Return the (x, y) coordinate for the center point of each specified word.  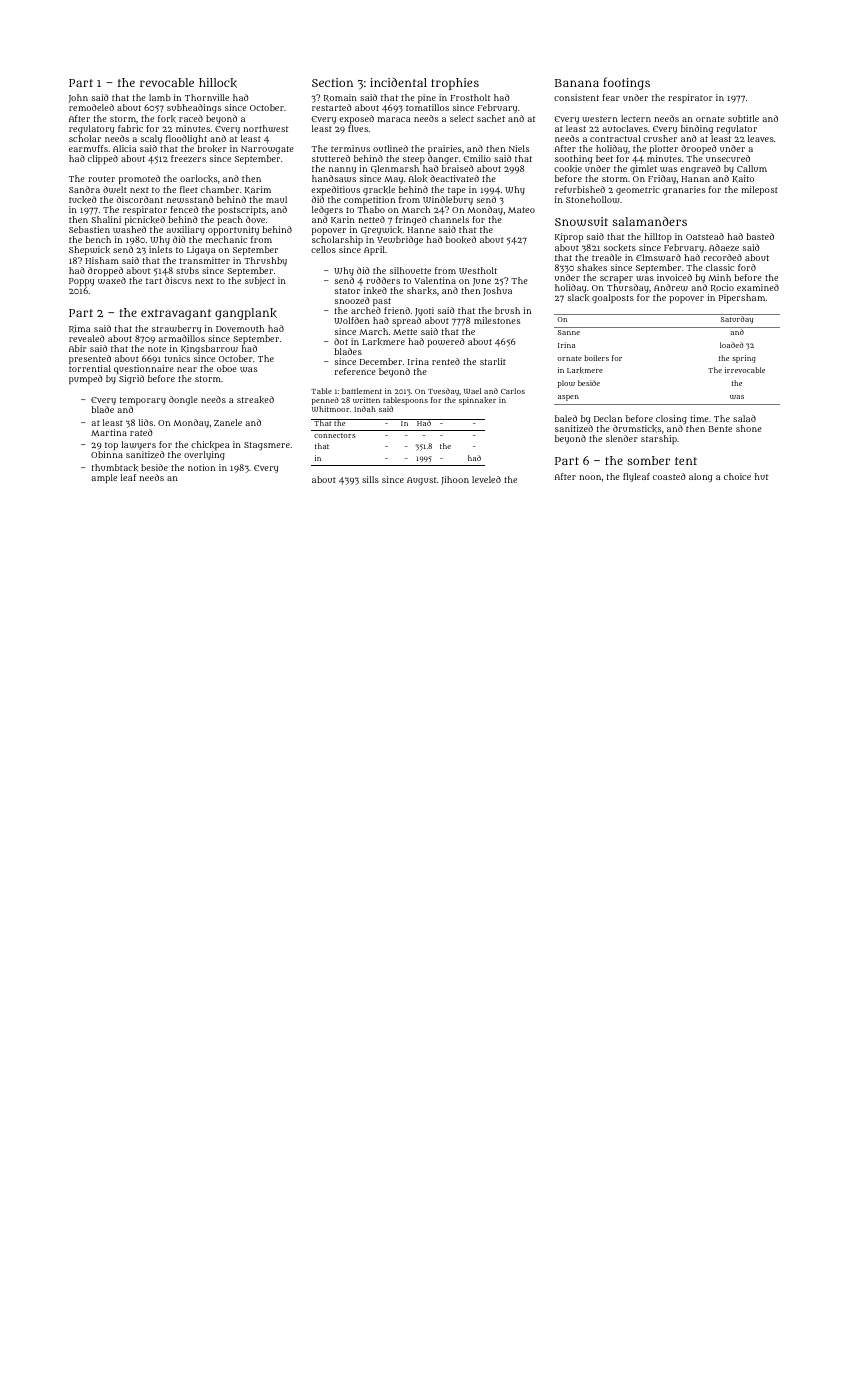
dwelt (115, 189)
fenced (184, 209)
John (78, 98)
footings (626, 83)
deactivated (454, 178)
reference (355, 371)
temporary (143, 401)
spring (744, 359)
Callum (752, 168)
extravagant (176, 314)
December (381, 361)
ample (104, 478)
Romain (340, 98)
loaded (731, 345)
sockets (620, 247)
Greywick (381, 230)
